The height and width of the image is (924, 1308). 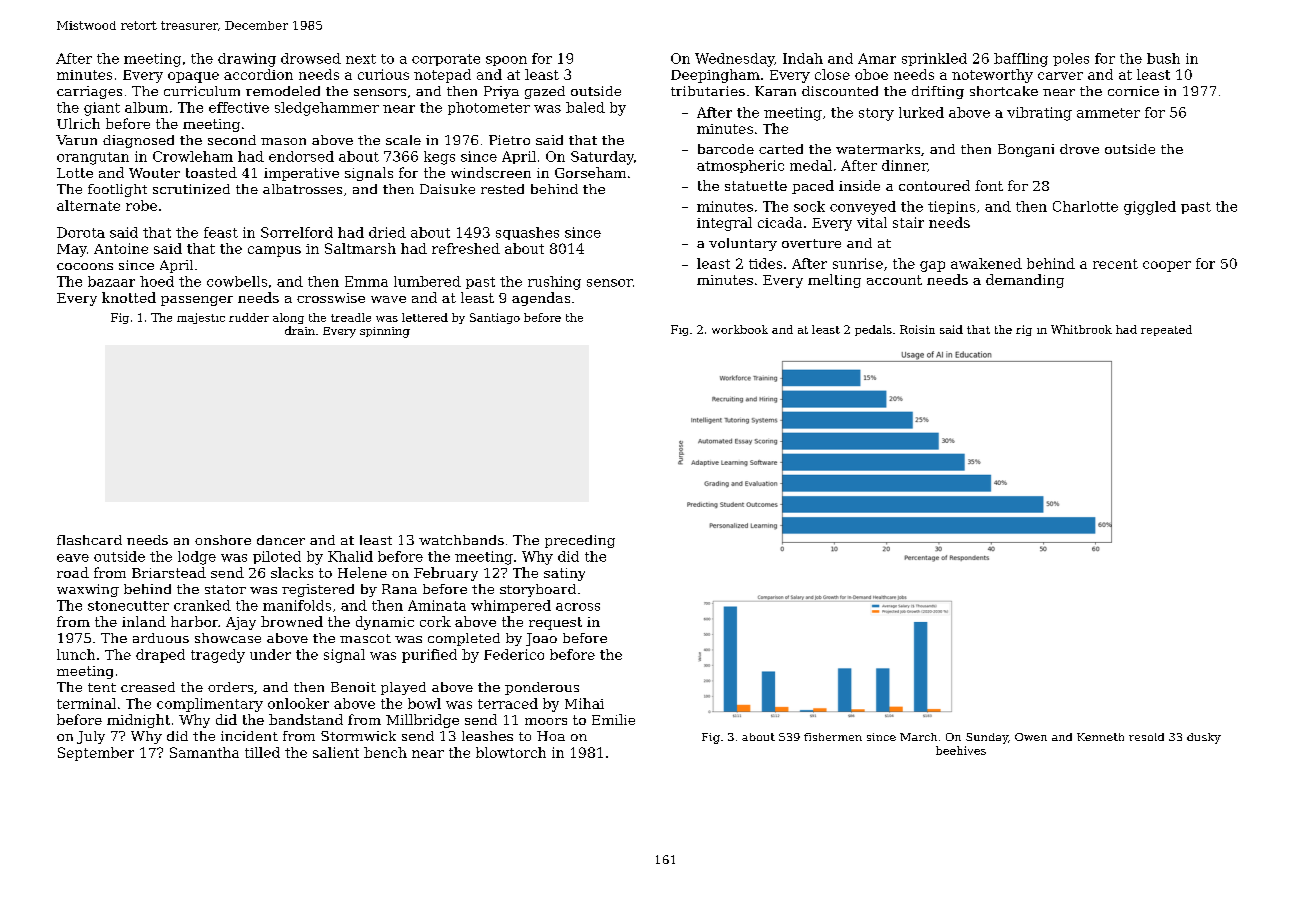 What do you see at coordinates (365, 638) in the image?
I see `mascot` at bounding box center [365, 638].
